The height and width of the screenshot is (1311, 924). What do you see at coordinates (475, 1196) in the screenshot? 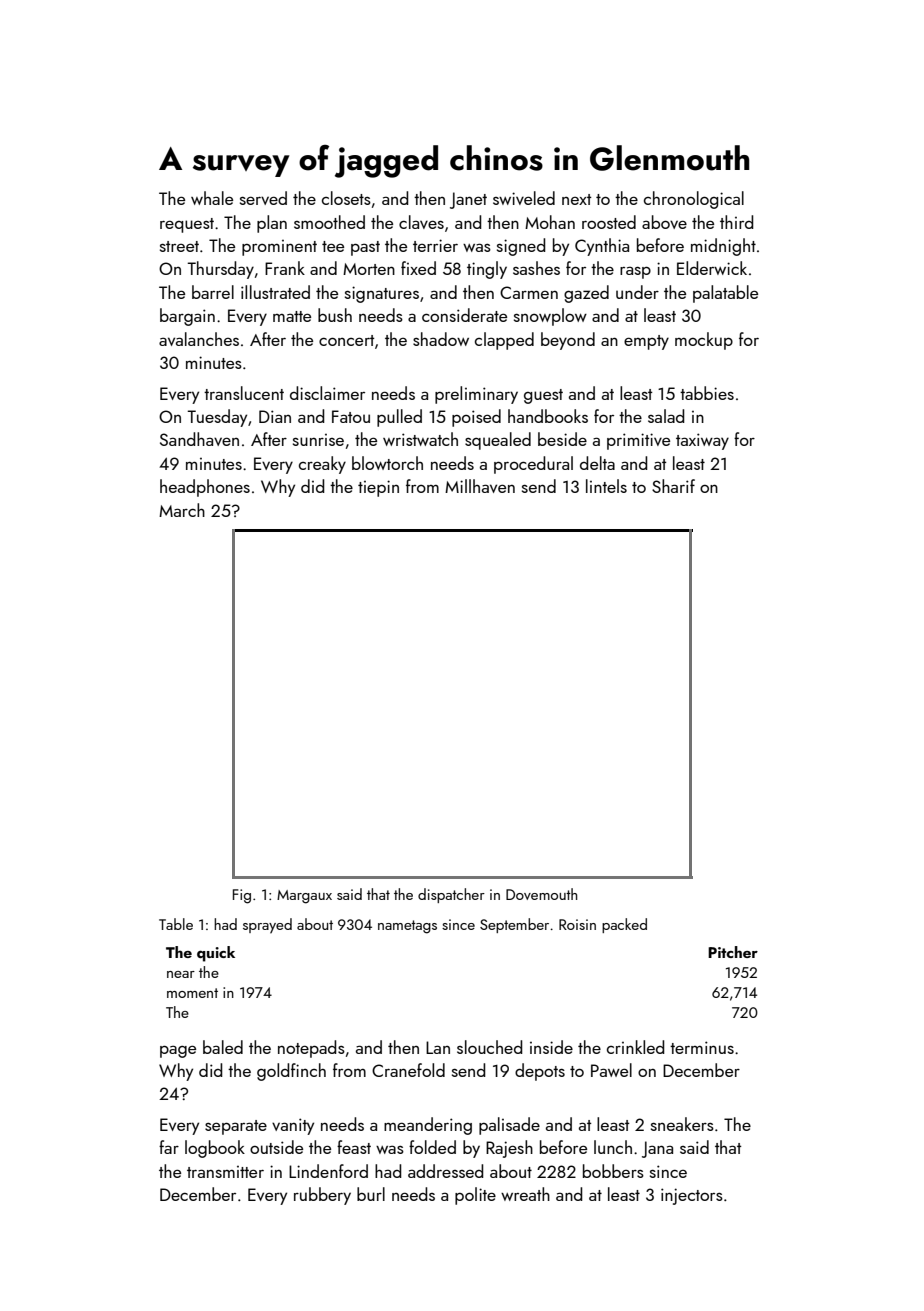
I see `polite` at bounding box center [475, 1196].
